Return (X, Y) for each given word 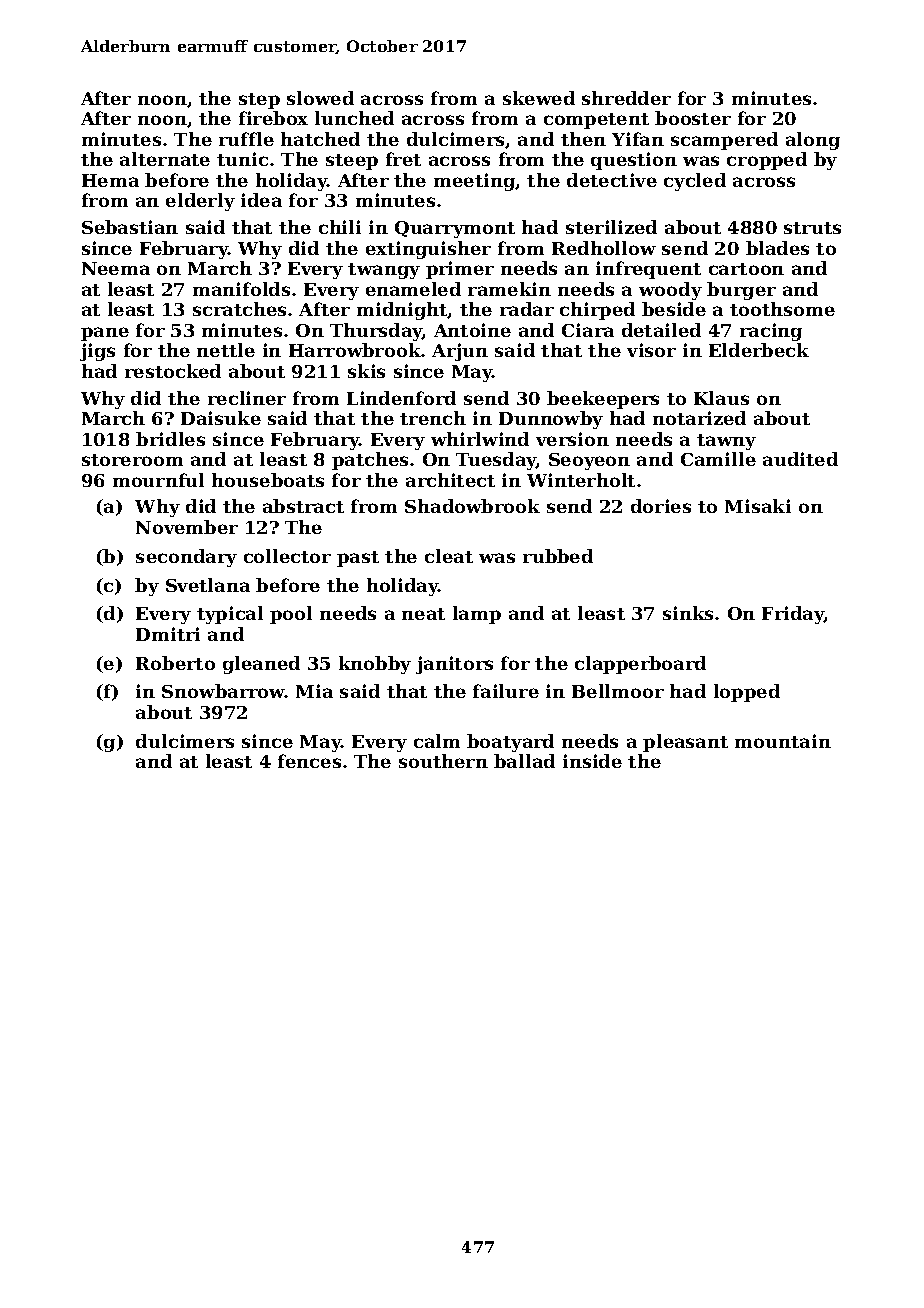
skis (366, 371)
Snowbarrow (223, 691)
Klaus (721, 398)
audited (800, 459)
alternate (165, 159)
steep (352, 162)
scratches (239, 309)
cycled (695, 182)
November (187, 527)
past (358, 559)
